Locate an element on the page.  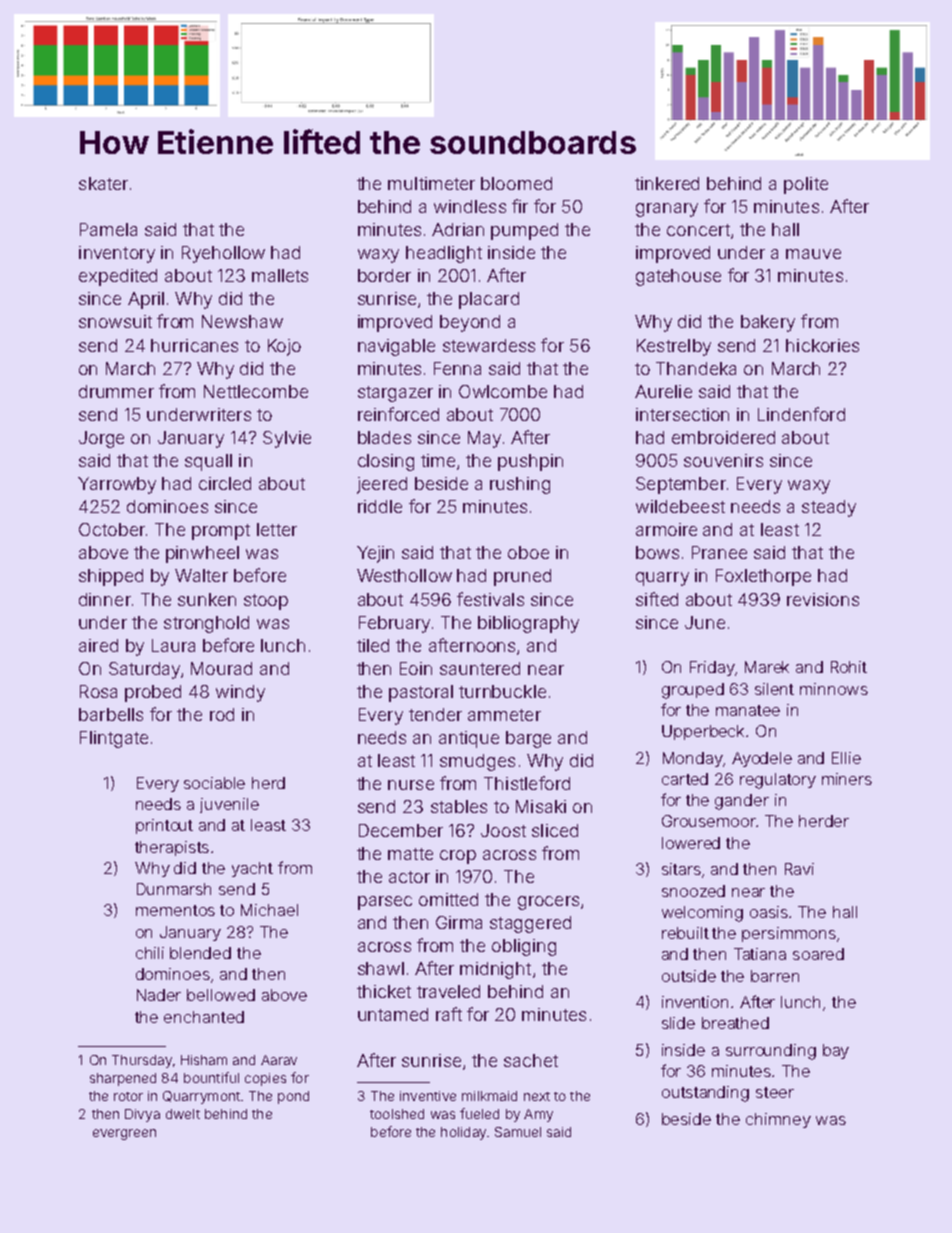
rotor is located at coordinates (128, 1096).
